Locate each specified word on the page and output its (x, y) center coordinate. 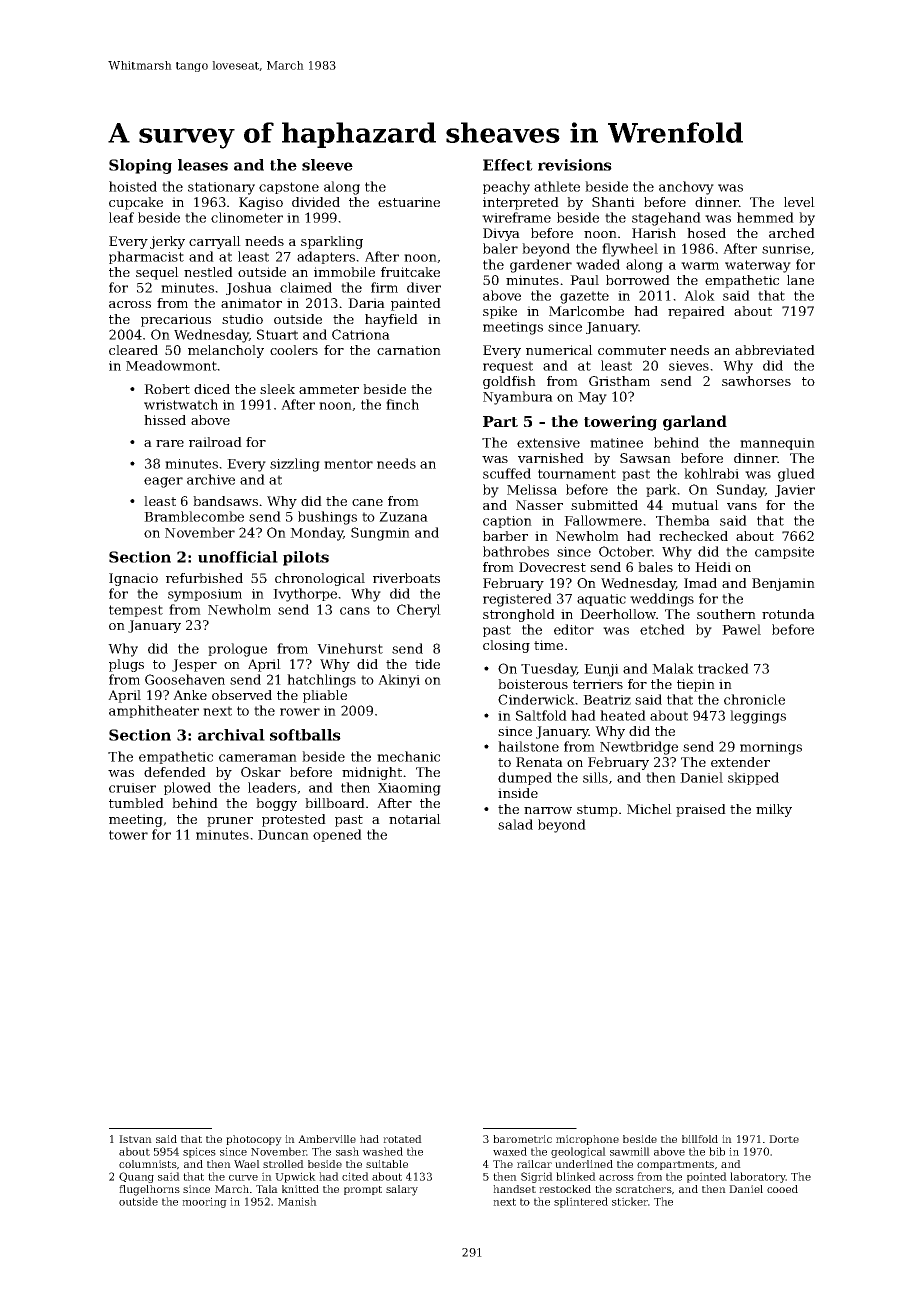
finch (402, 404)
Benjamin (783, 584)
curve (243, 1178)
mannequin (777, 444)
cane (367, 502)
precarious (176, 320)
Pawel (741, 629)
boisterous (533, 684)
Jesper (194, 665)
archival (231, 735)
